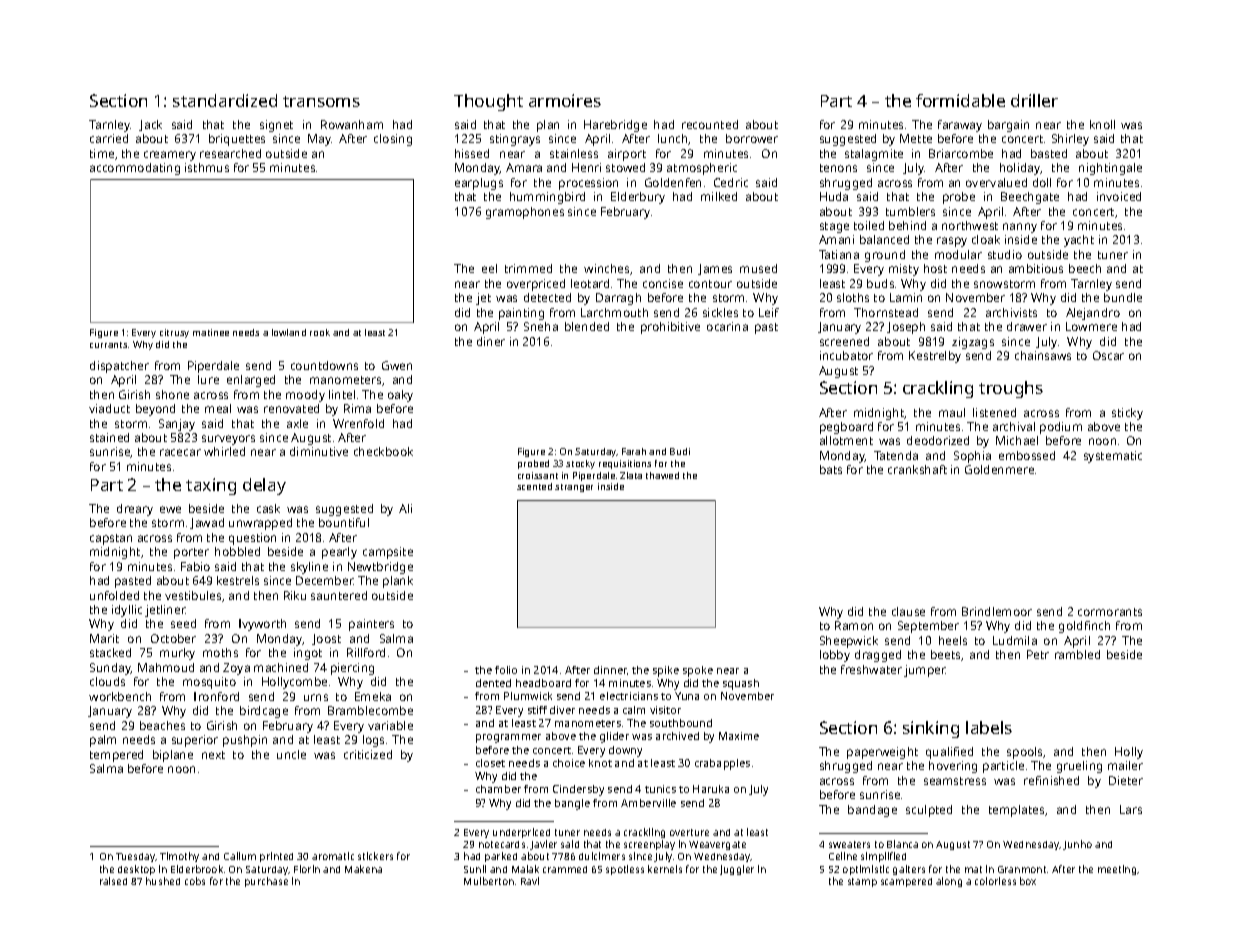  What do you see at coordinates (854, 625) in the screenshot?
I see `Ramon` at bounding box center [854, 625].
